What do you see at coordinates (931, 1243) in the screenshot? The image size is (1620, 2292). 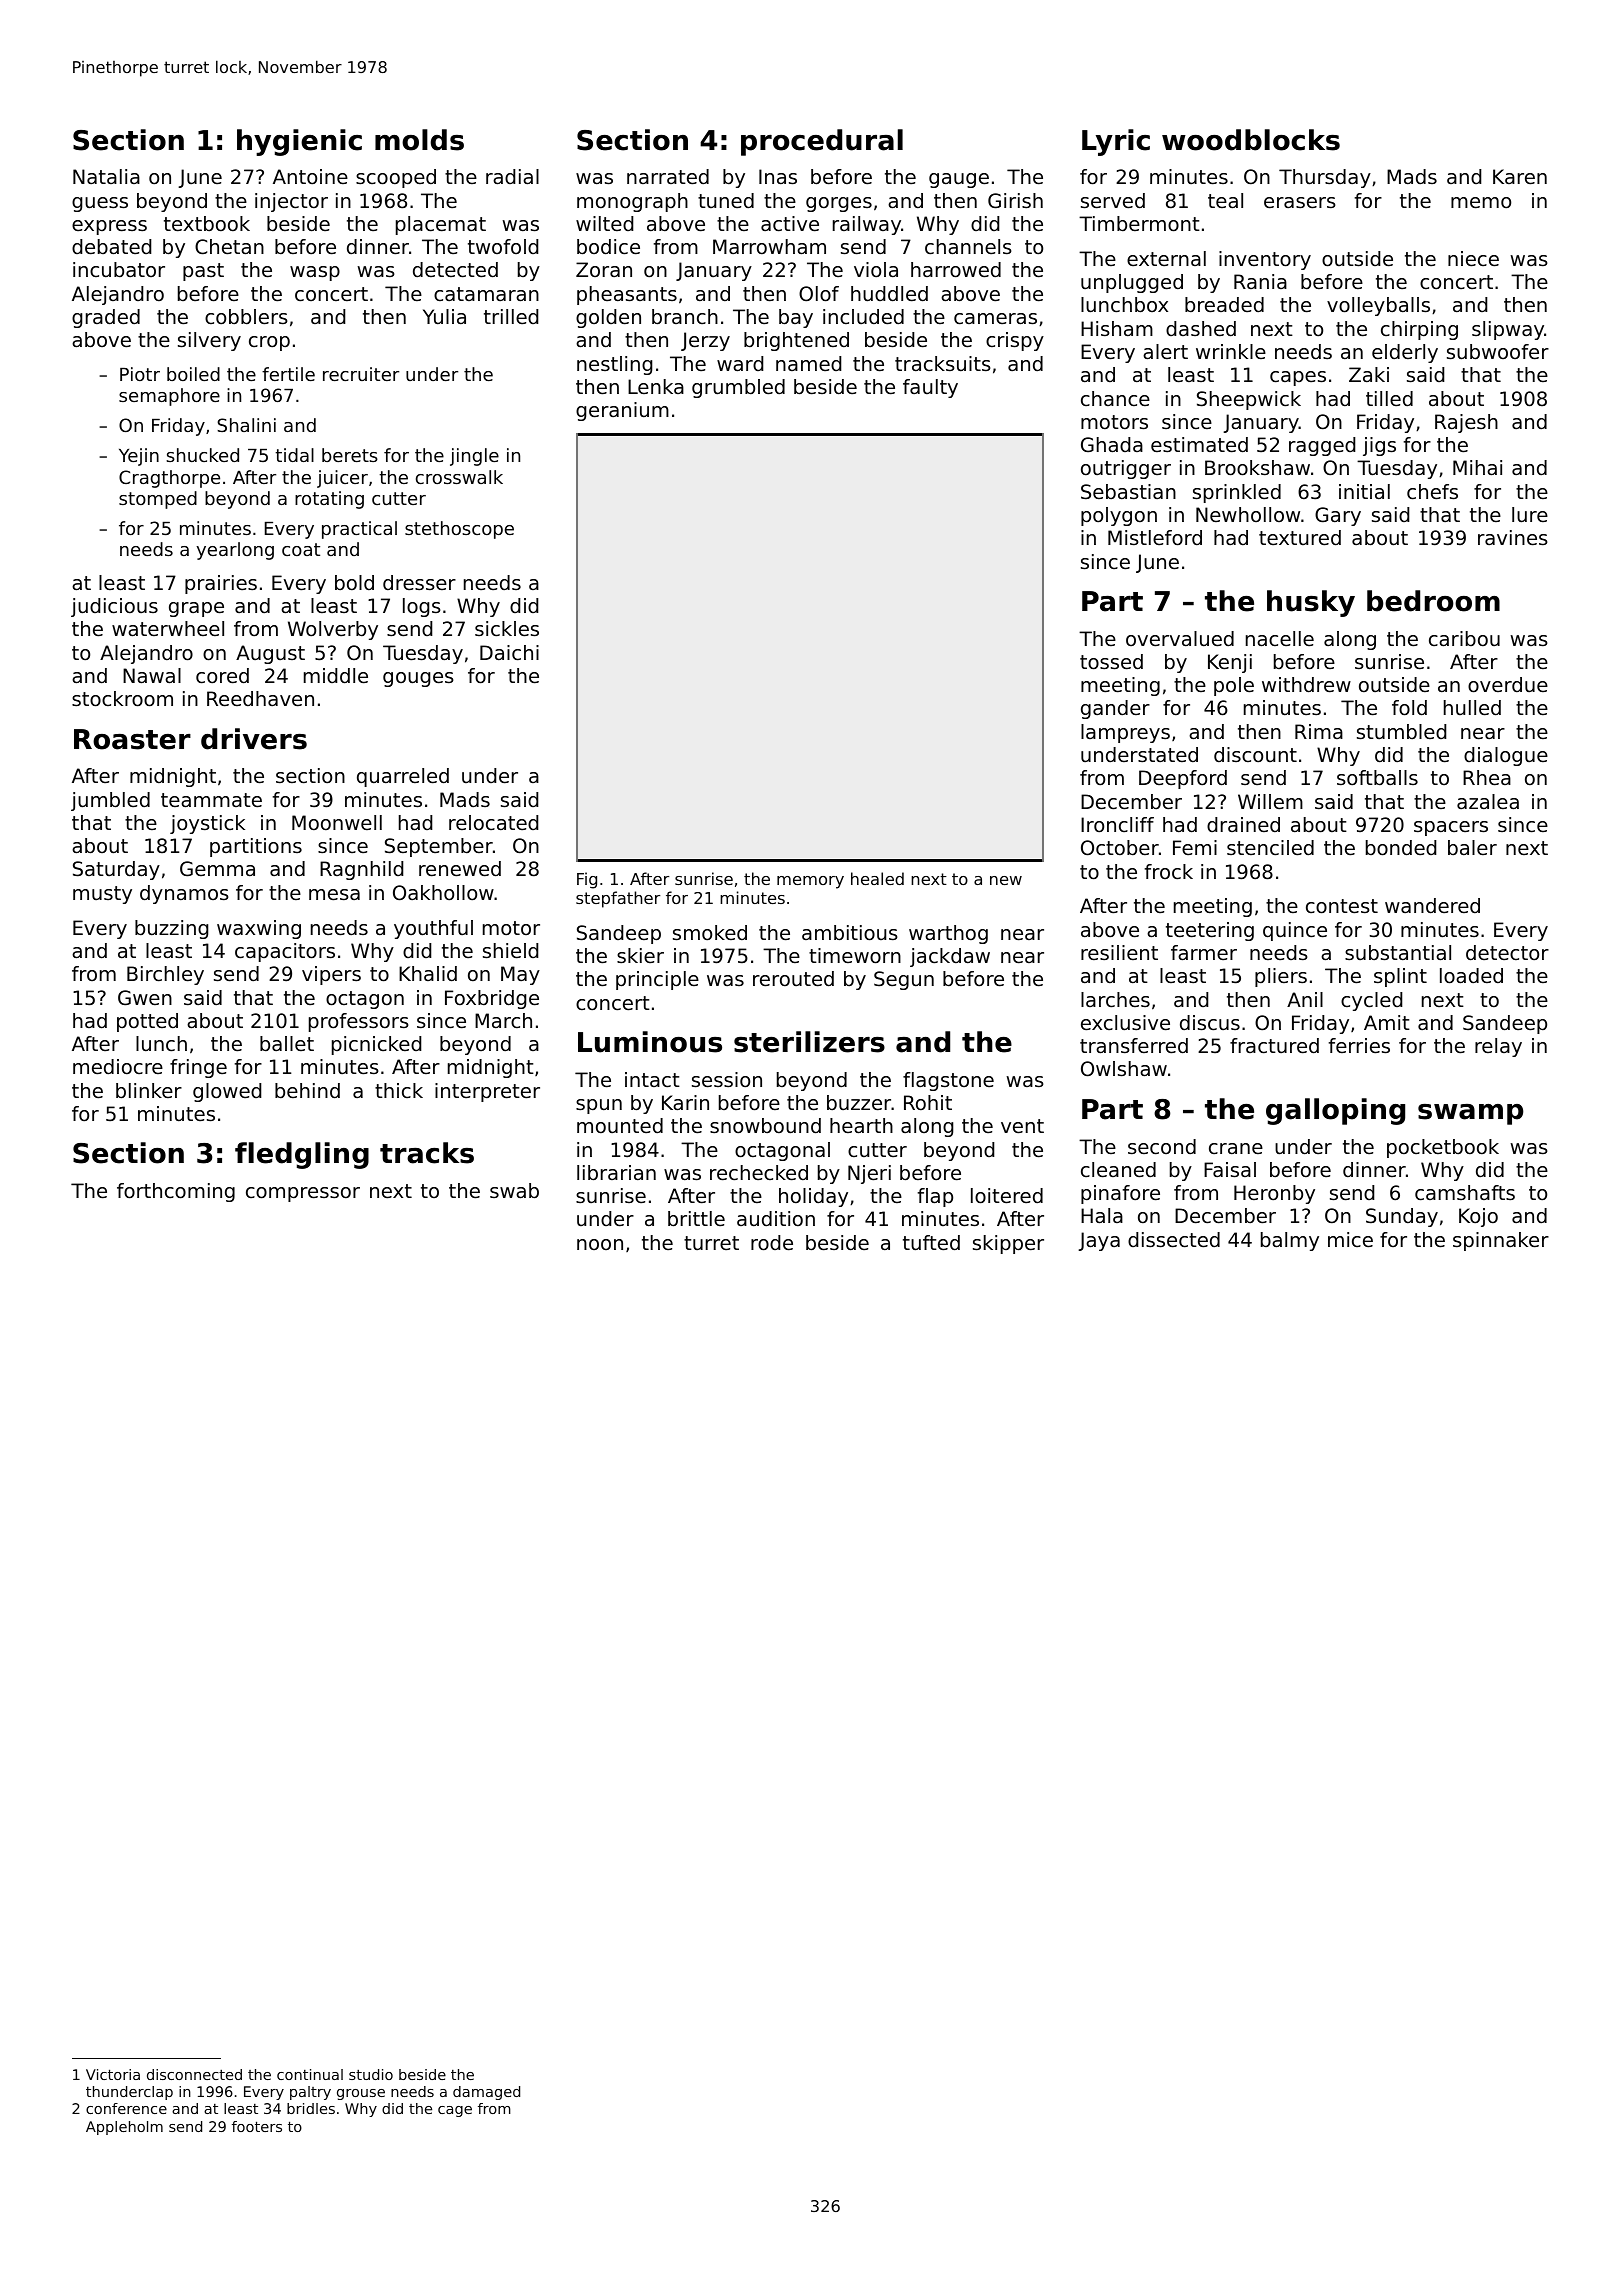 I see `tufted` at bounding box center [931, 1243].
